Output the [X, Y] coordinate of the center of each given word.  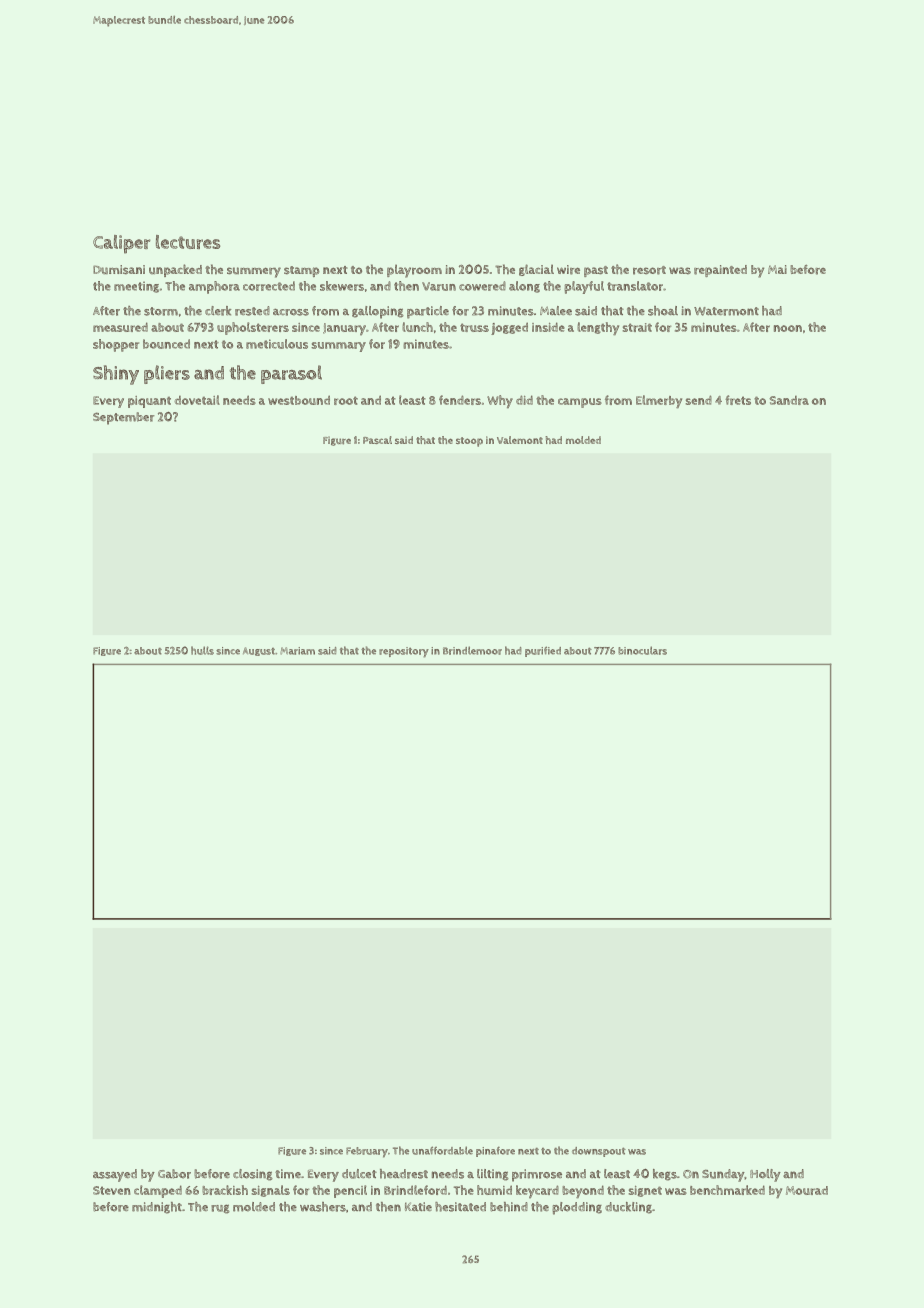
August [259, 651]
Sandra [789, 400]
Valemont [520, 440]
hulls [202, 650]
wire [568, 270]
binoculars [642, 650]
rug [220, 1209]
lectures [188, 242]
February [367, 1152]
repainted [720, 271]
